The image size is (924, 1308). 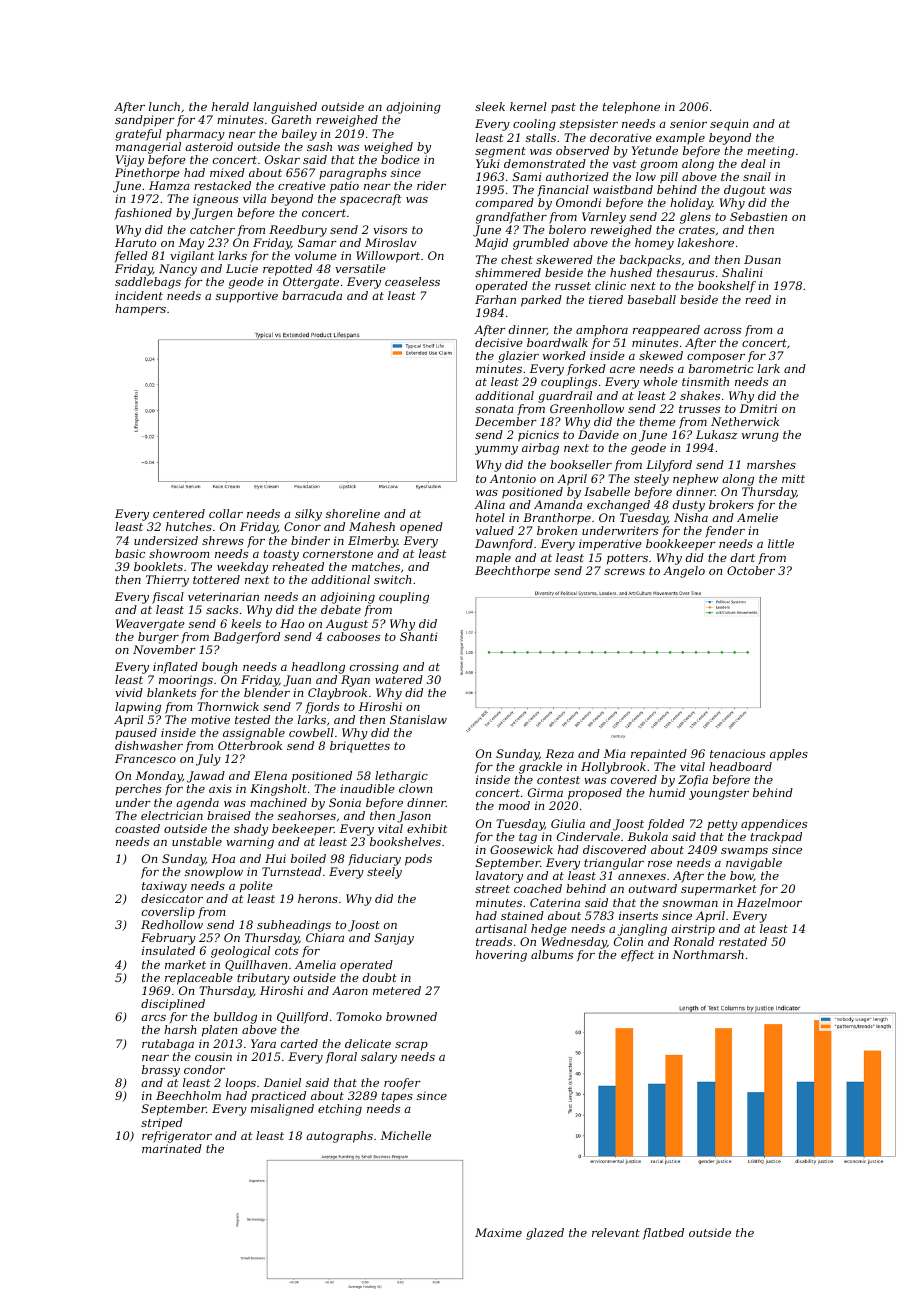 What do you see at coordinates (251, 830) in the document?
I see `shady` at bounding box center [251, 830].
